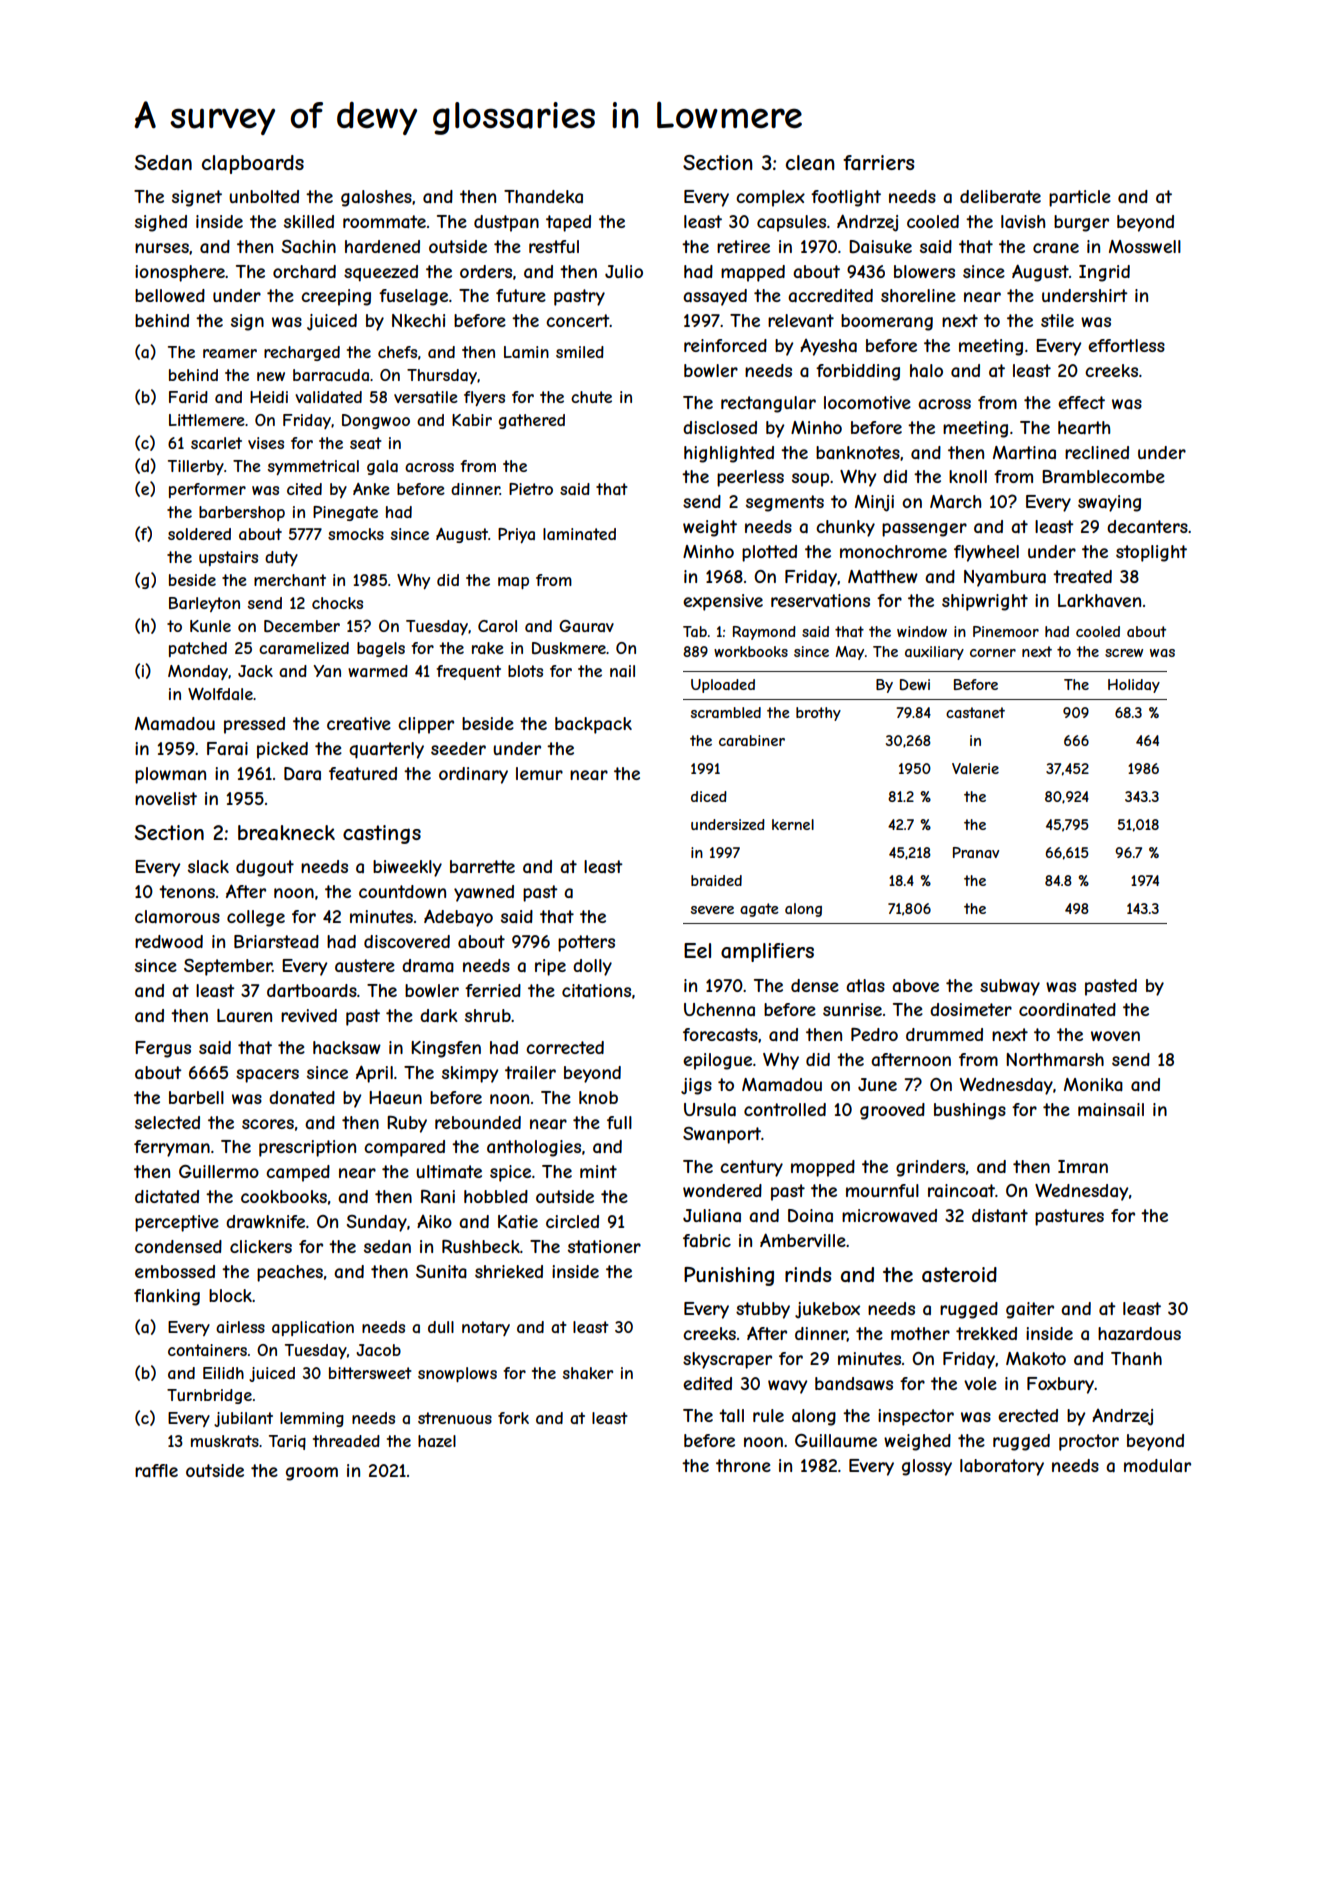 The image size is (1328, 1879). I want to click on groom, so click(312, 1474).
